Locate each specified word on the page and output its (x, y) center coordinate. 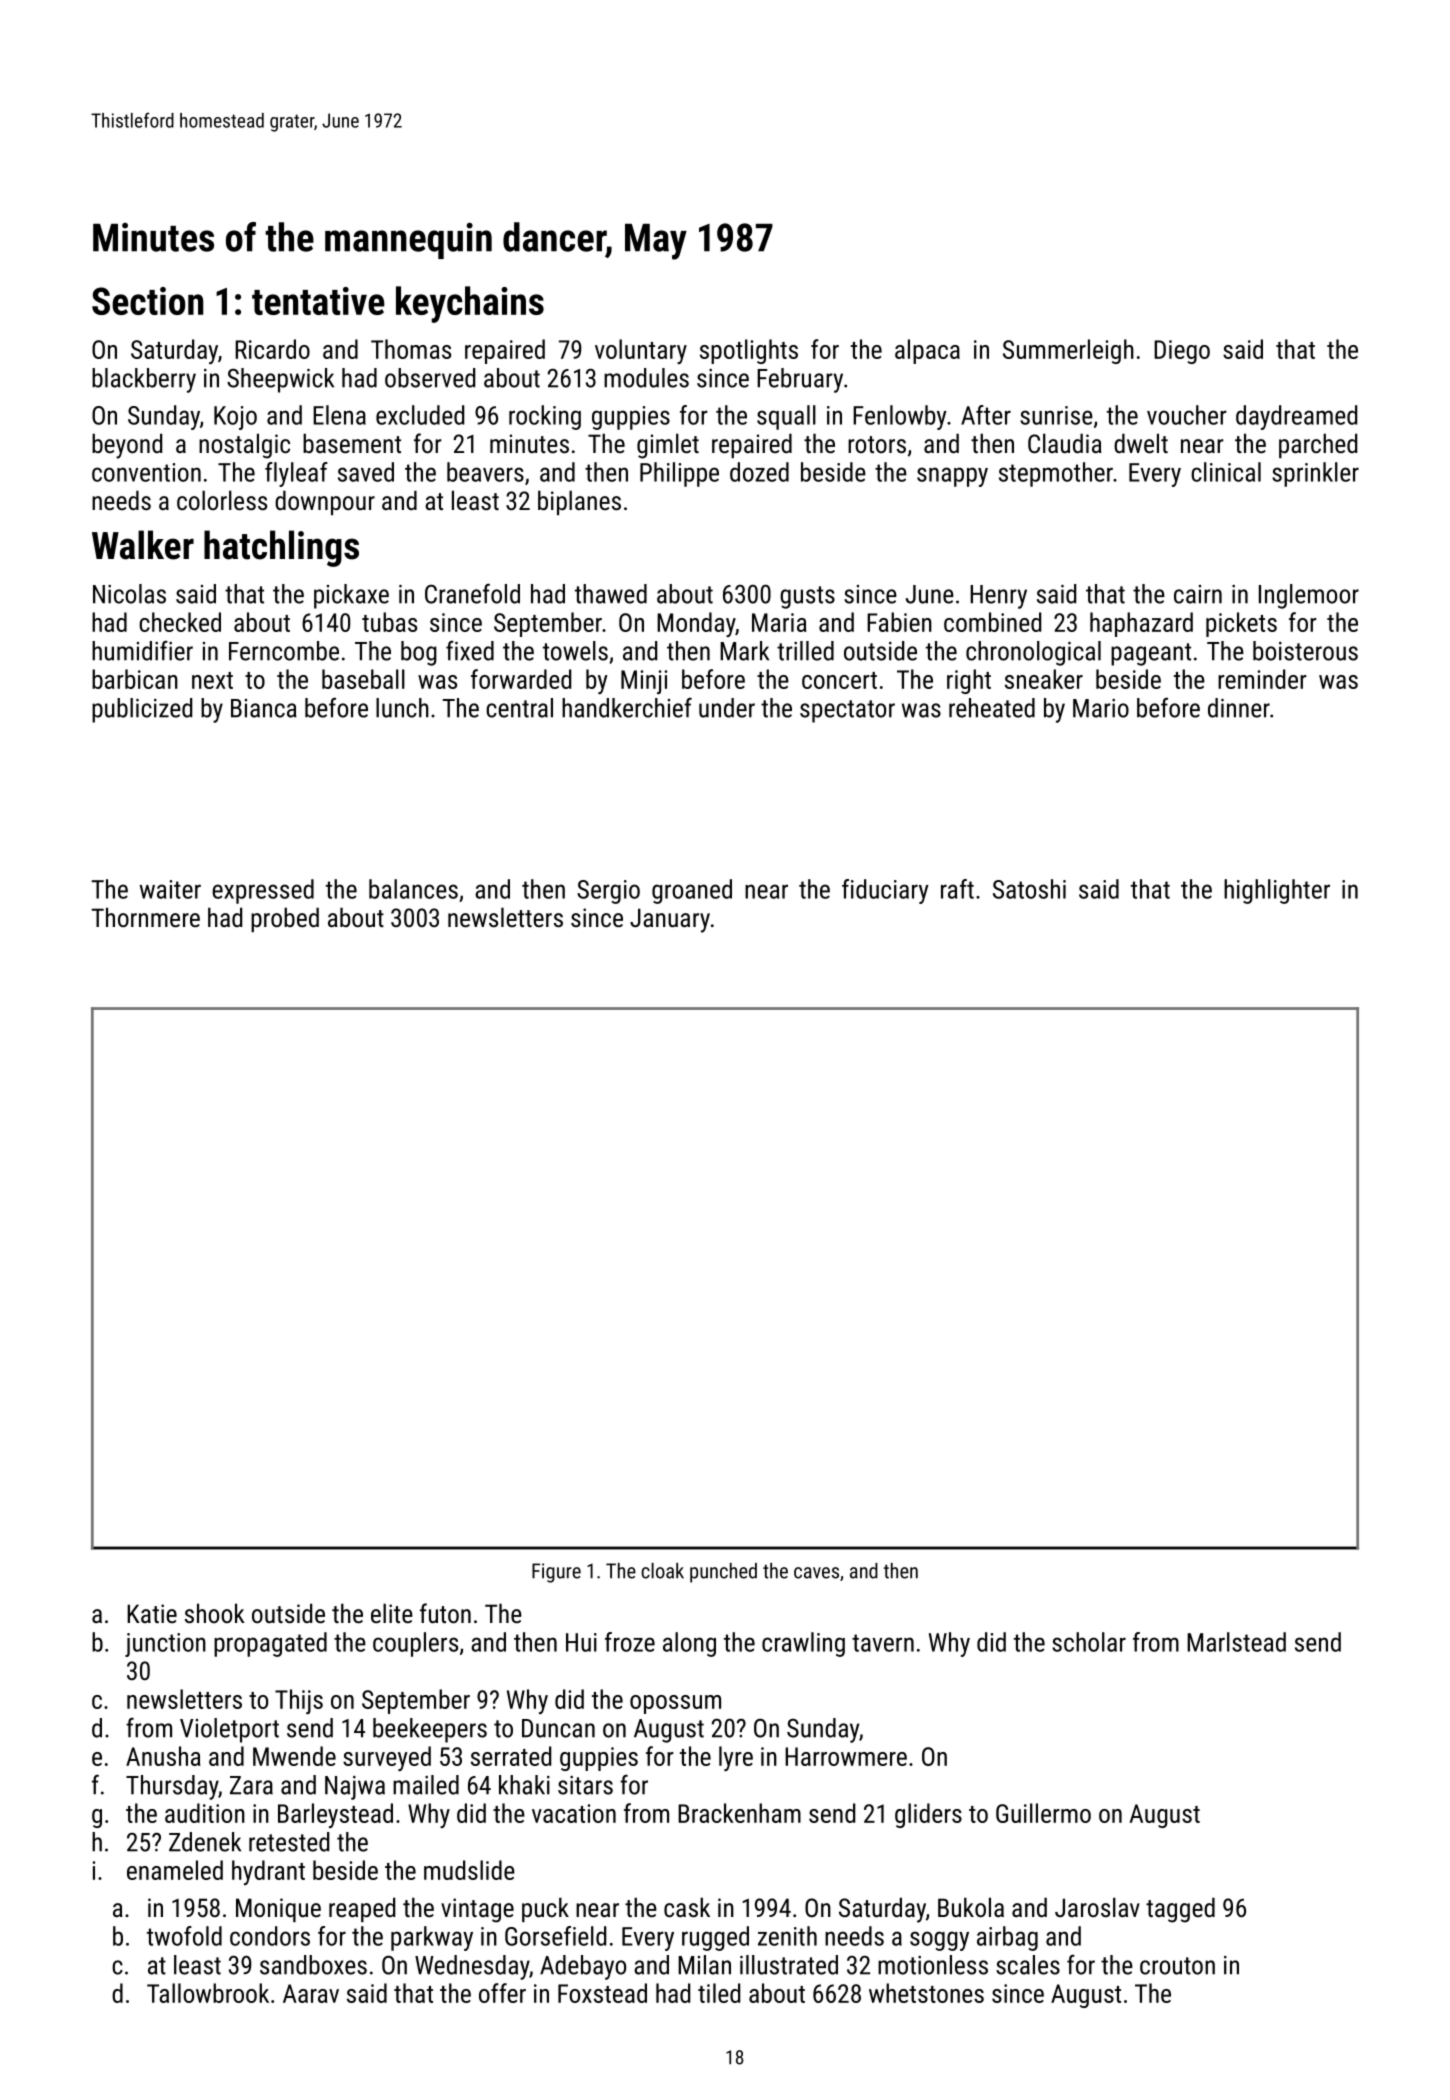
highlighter (1277, 891)
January (670, 920)
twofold (184, 1936)
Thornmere (146, 917)
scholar (1089, 1642)
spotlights (749, 351)
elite (392, 1613)
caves (816, 1573)
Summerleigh (1068, 351)
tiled (719, 1993)
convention (146, 472)
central (519, 708)
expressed (263, 891)
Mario (1101, 708)
